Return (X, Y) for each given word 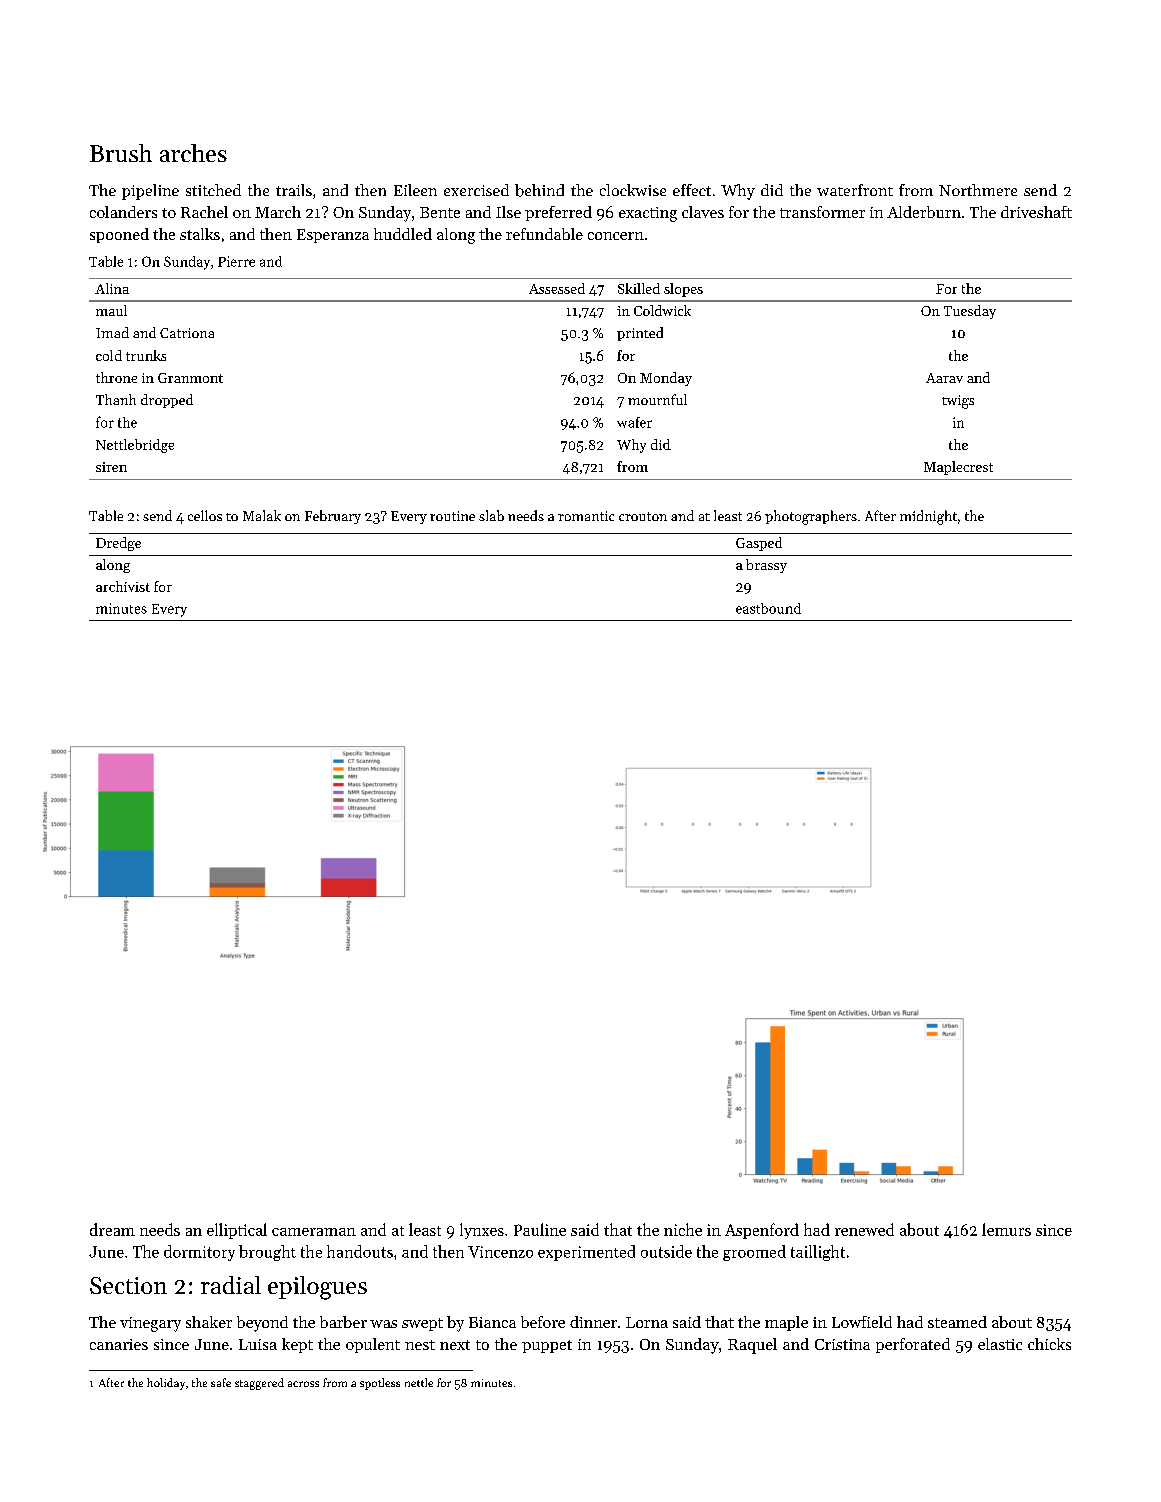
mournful (657, 399)
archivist (123, 586)
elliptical (237, 1231)
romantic (586, 516)
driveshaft (1036, 212)
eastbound (768, 608)
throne (116, 377)
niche (683, 1229)
